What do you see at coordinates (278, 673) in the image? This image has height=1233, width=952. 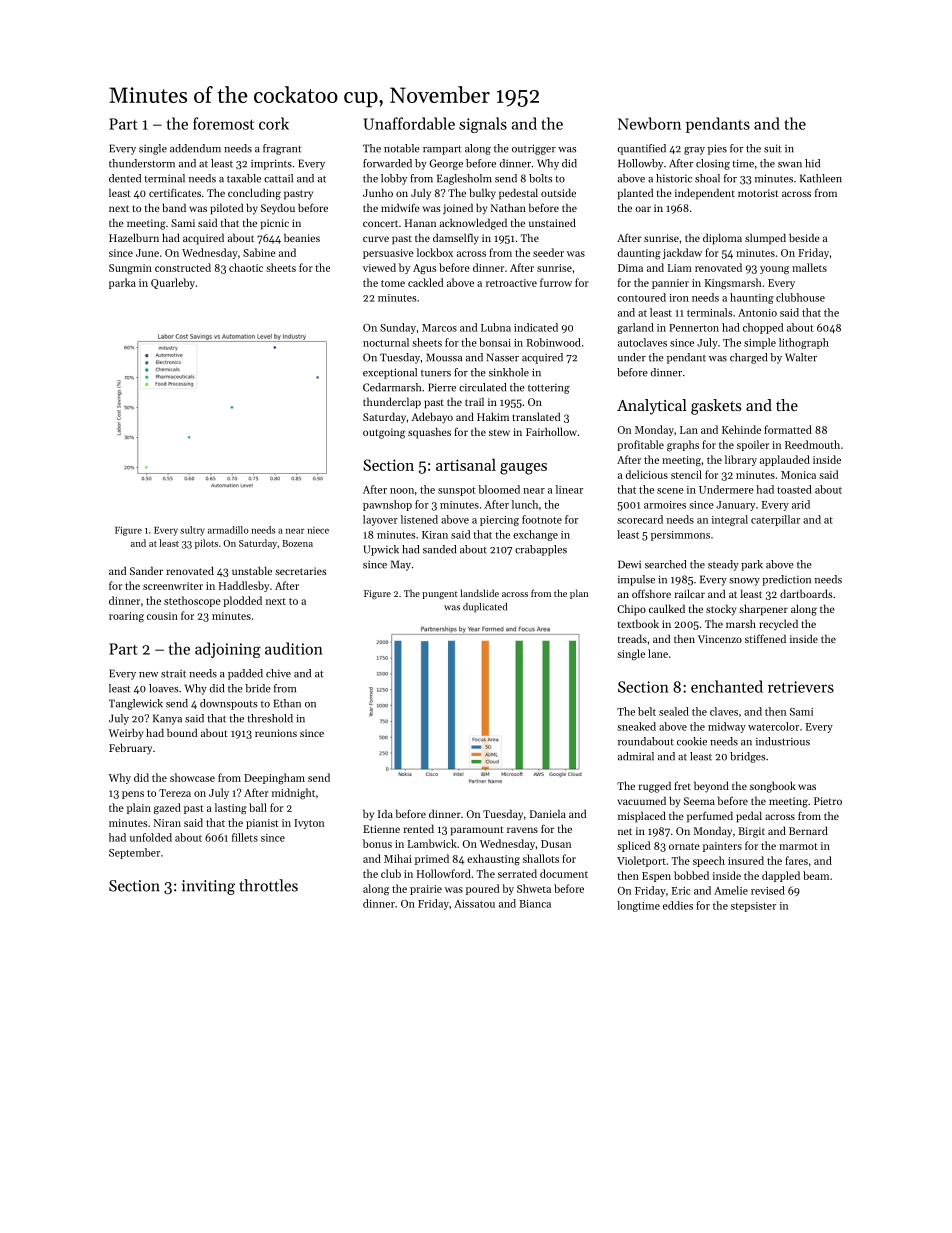 I see `chive` at bounding box center [278, 673].
